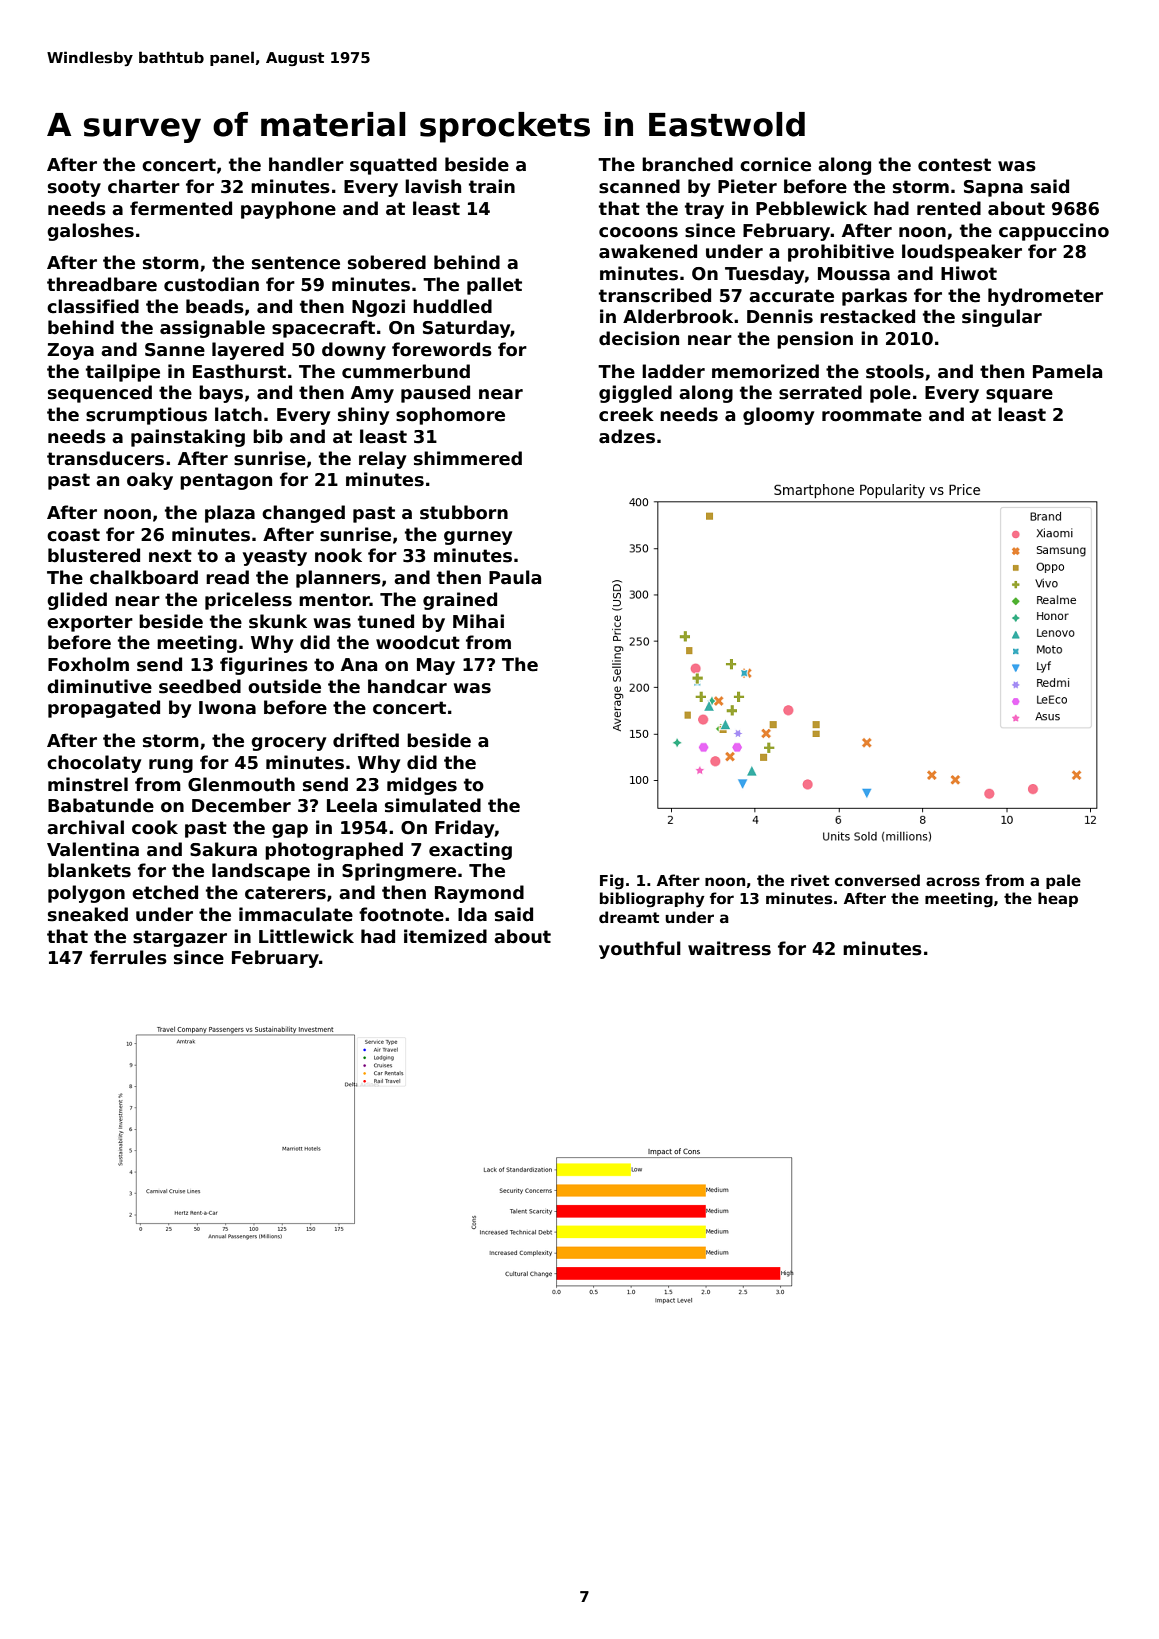 This screenshot has height=1639, width=1159. What do you see at coordinates (1063, 881) in the screenshot?
I see `pale` at bounding box center [1063, 881].
